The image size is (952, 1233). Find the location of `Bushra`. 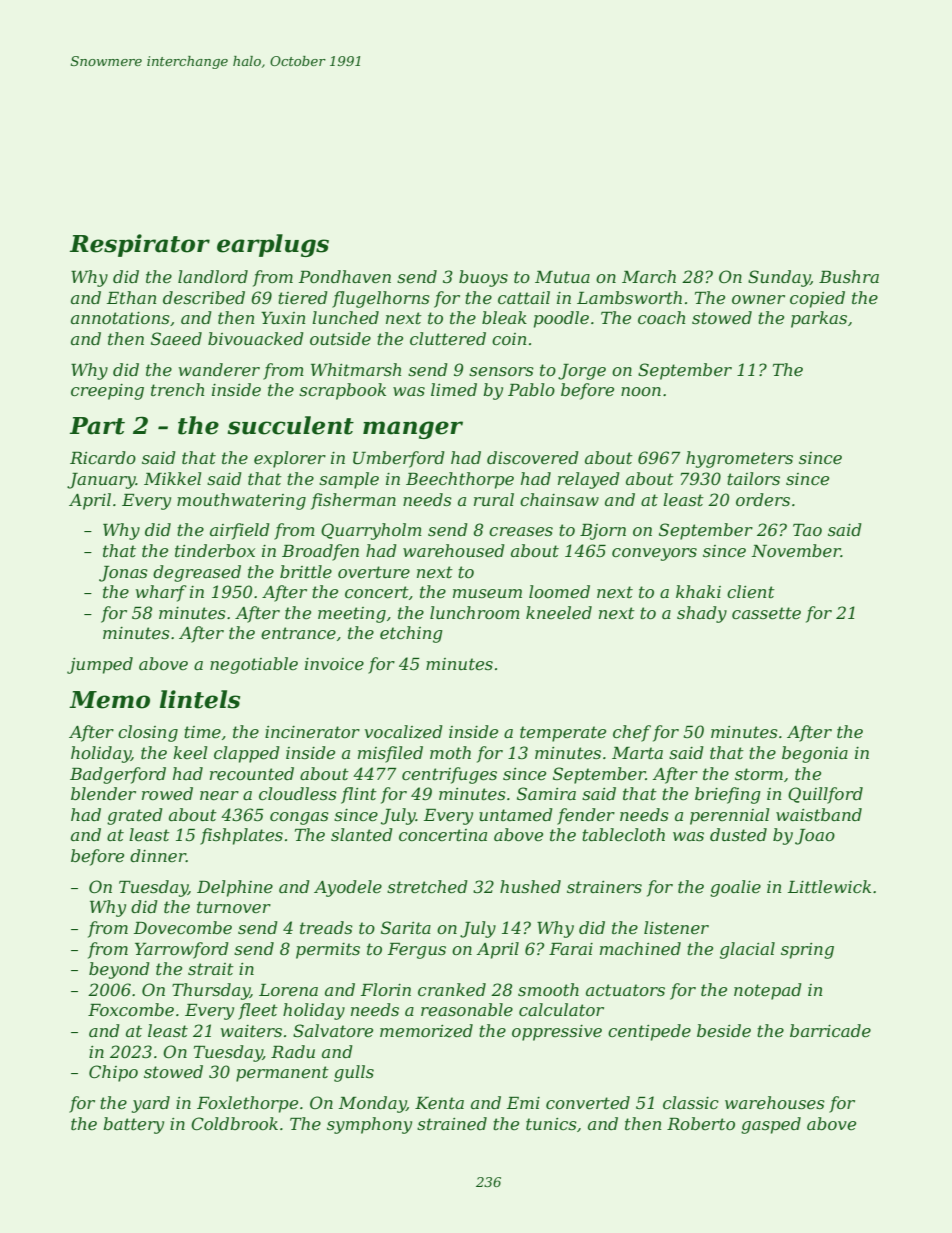

Bushra is located at coordinates (849, 276).
